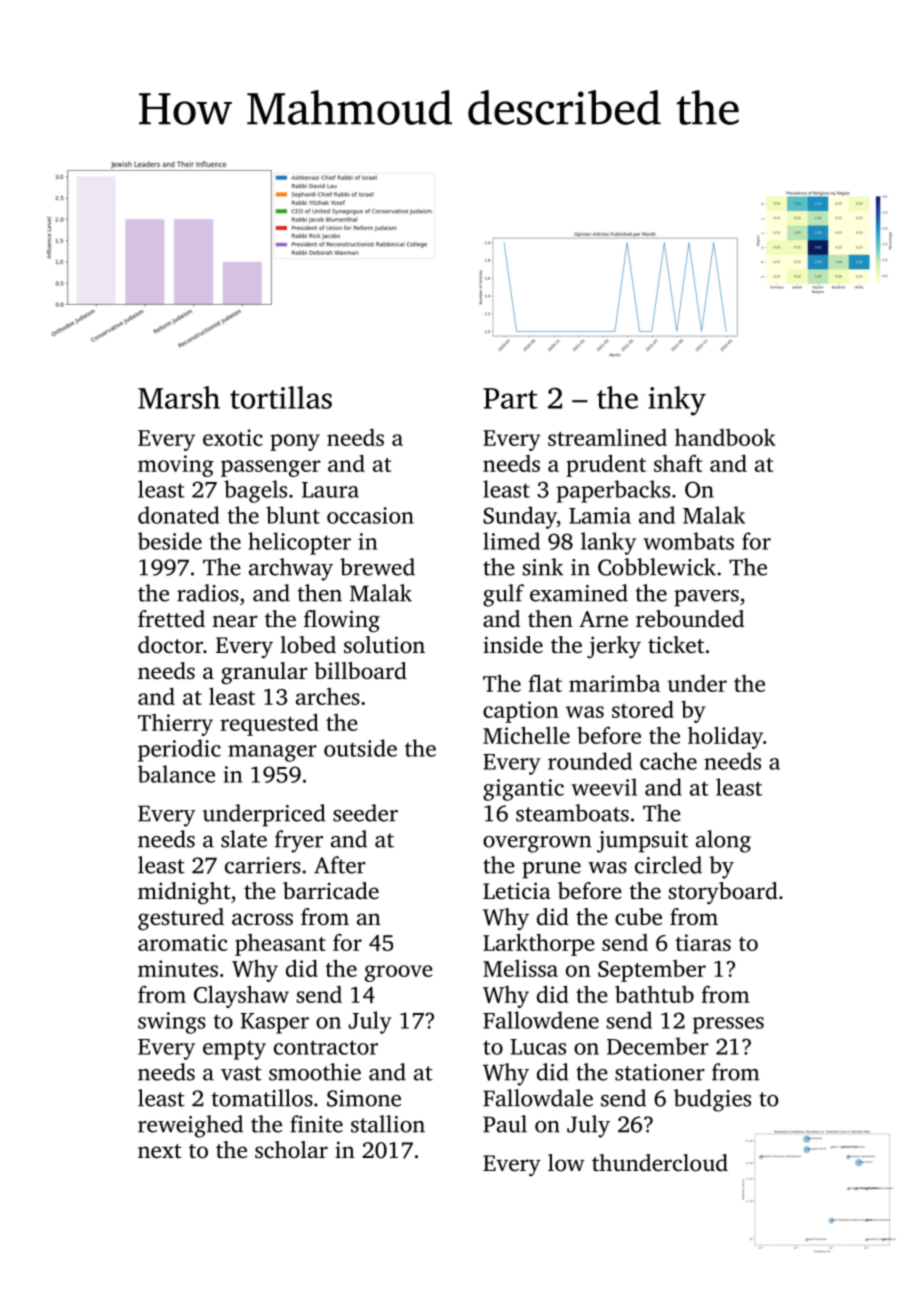  I want to click on next, so click(160, 1151).
